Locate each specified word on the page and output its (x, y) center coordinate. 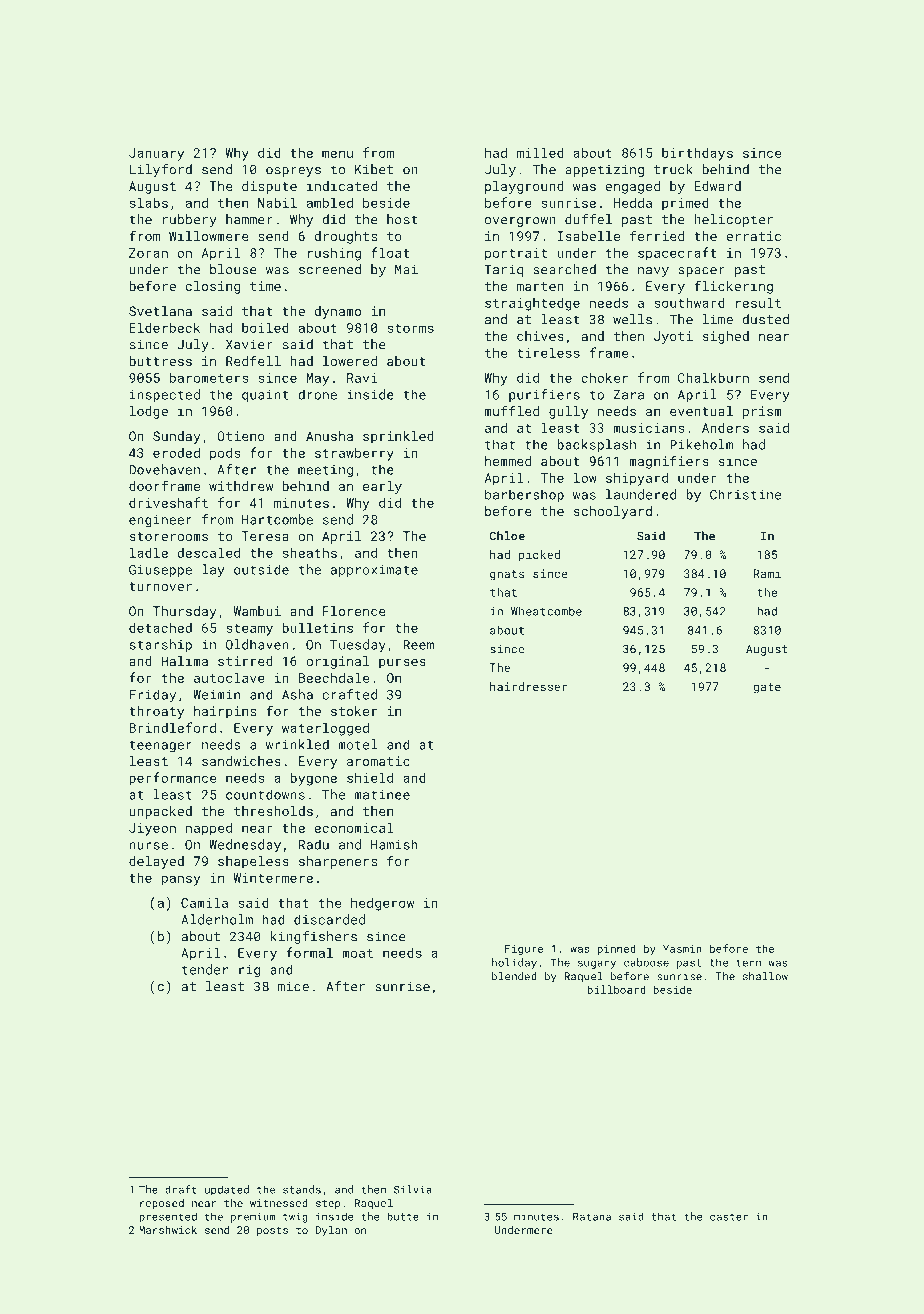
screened (330, 269)
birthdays (697, 154)
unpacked (160, 812)
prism (762, 412)
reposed (162, 1204)
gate (767, 688)
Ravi (362, 378)
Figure (524, 950)
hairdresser (528, 686)
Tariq (503, 270)
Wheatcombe (546, 611)
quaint (265, 396)
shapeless (253, 862)
